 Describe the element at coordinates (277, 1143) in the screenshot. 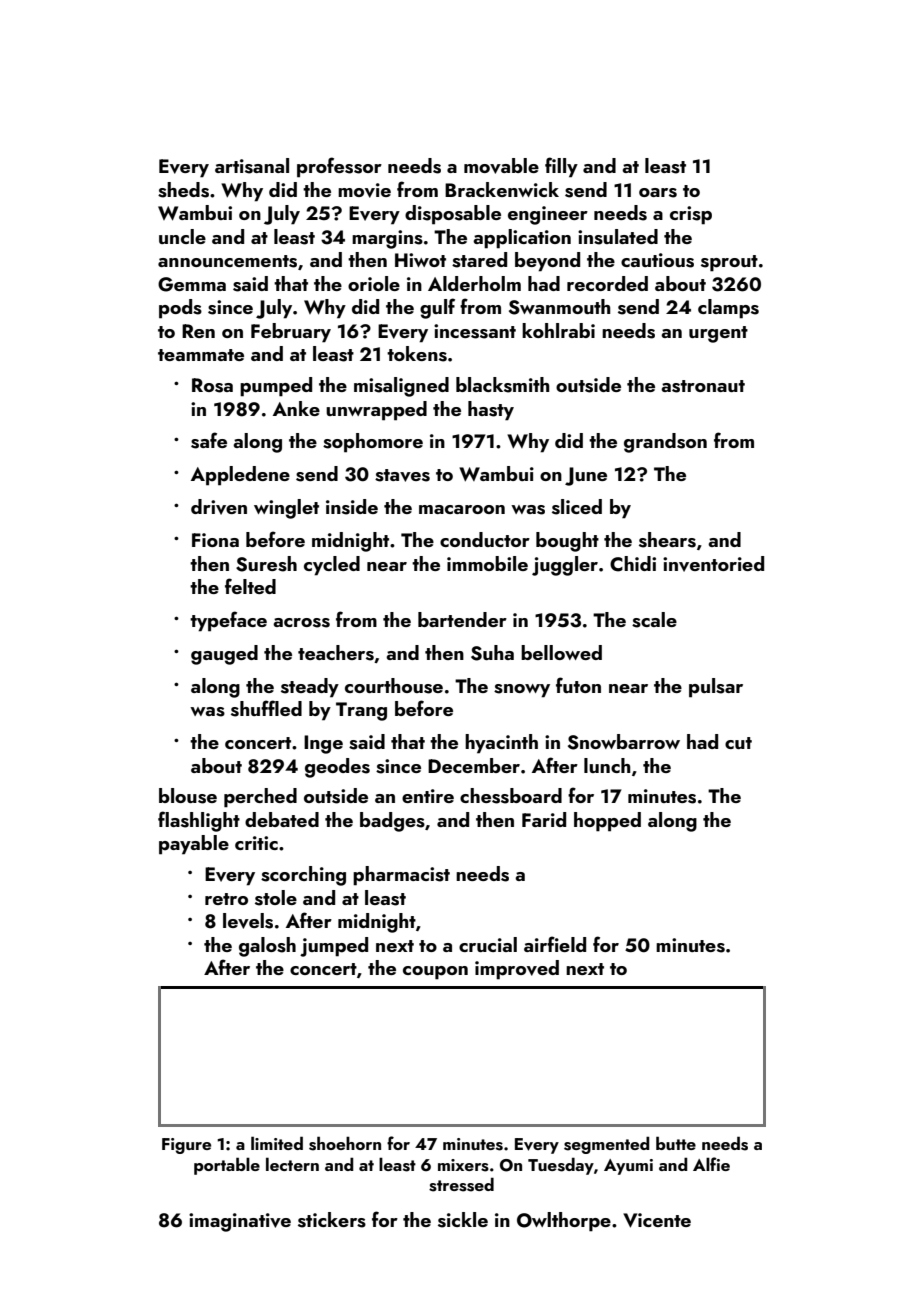

I see `limited` at that location.
